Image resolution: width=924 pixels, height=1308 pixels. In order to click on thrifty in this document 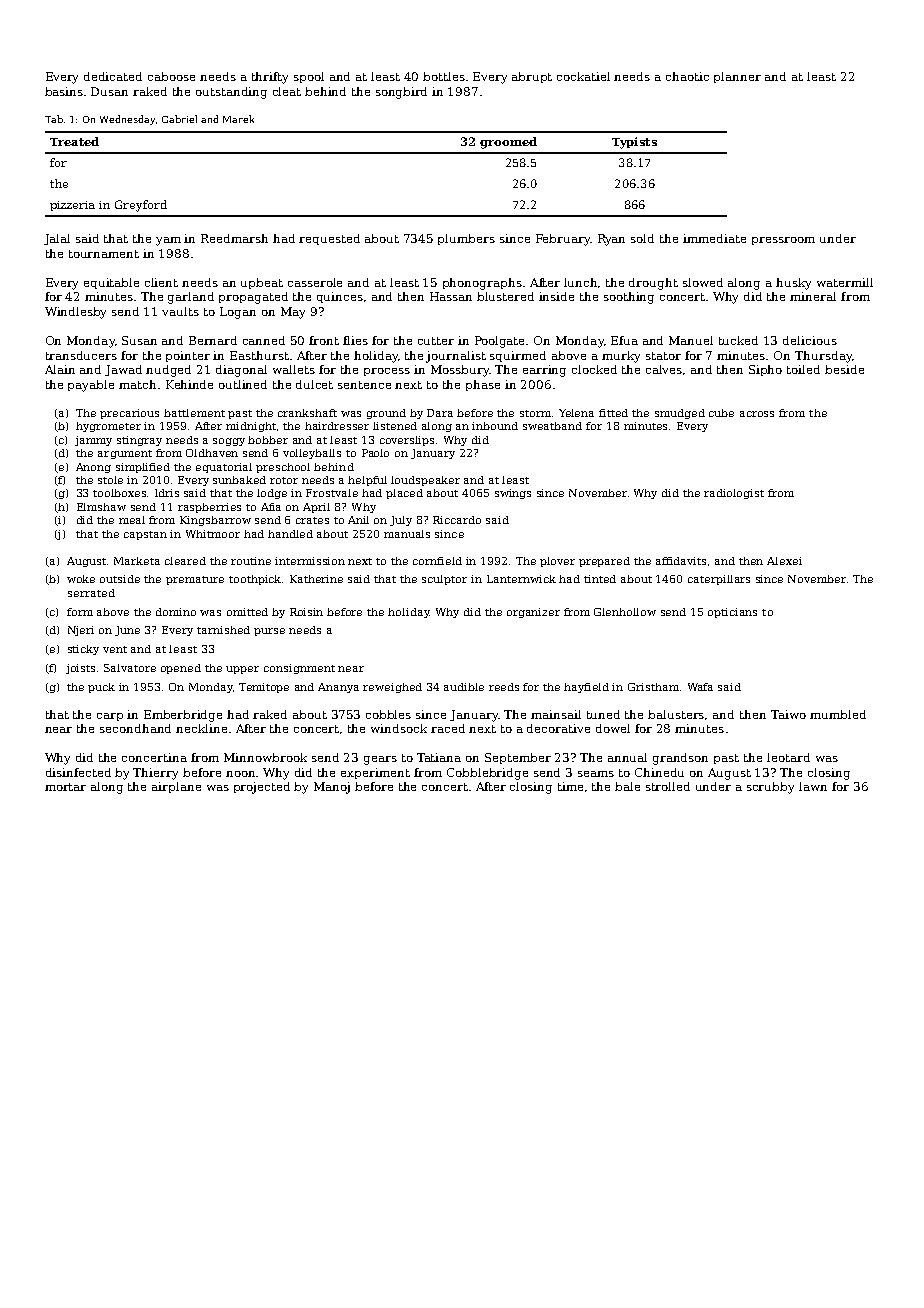, I will do `click(270, 78)`.
